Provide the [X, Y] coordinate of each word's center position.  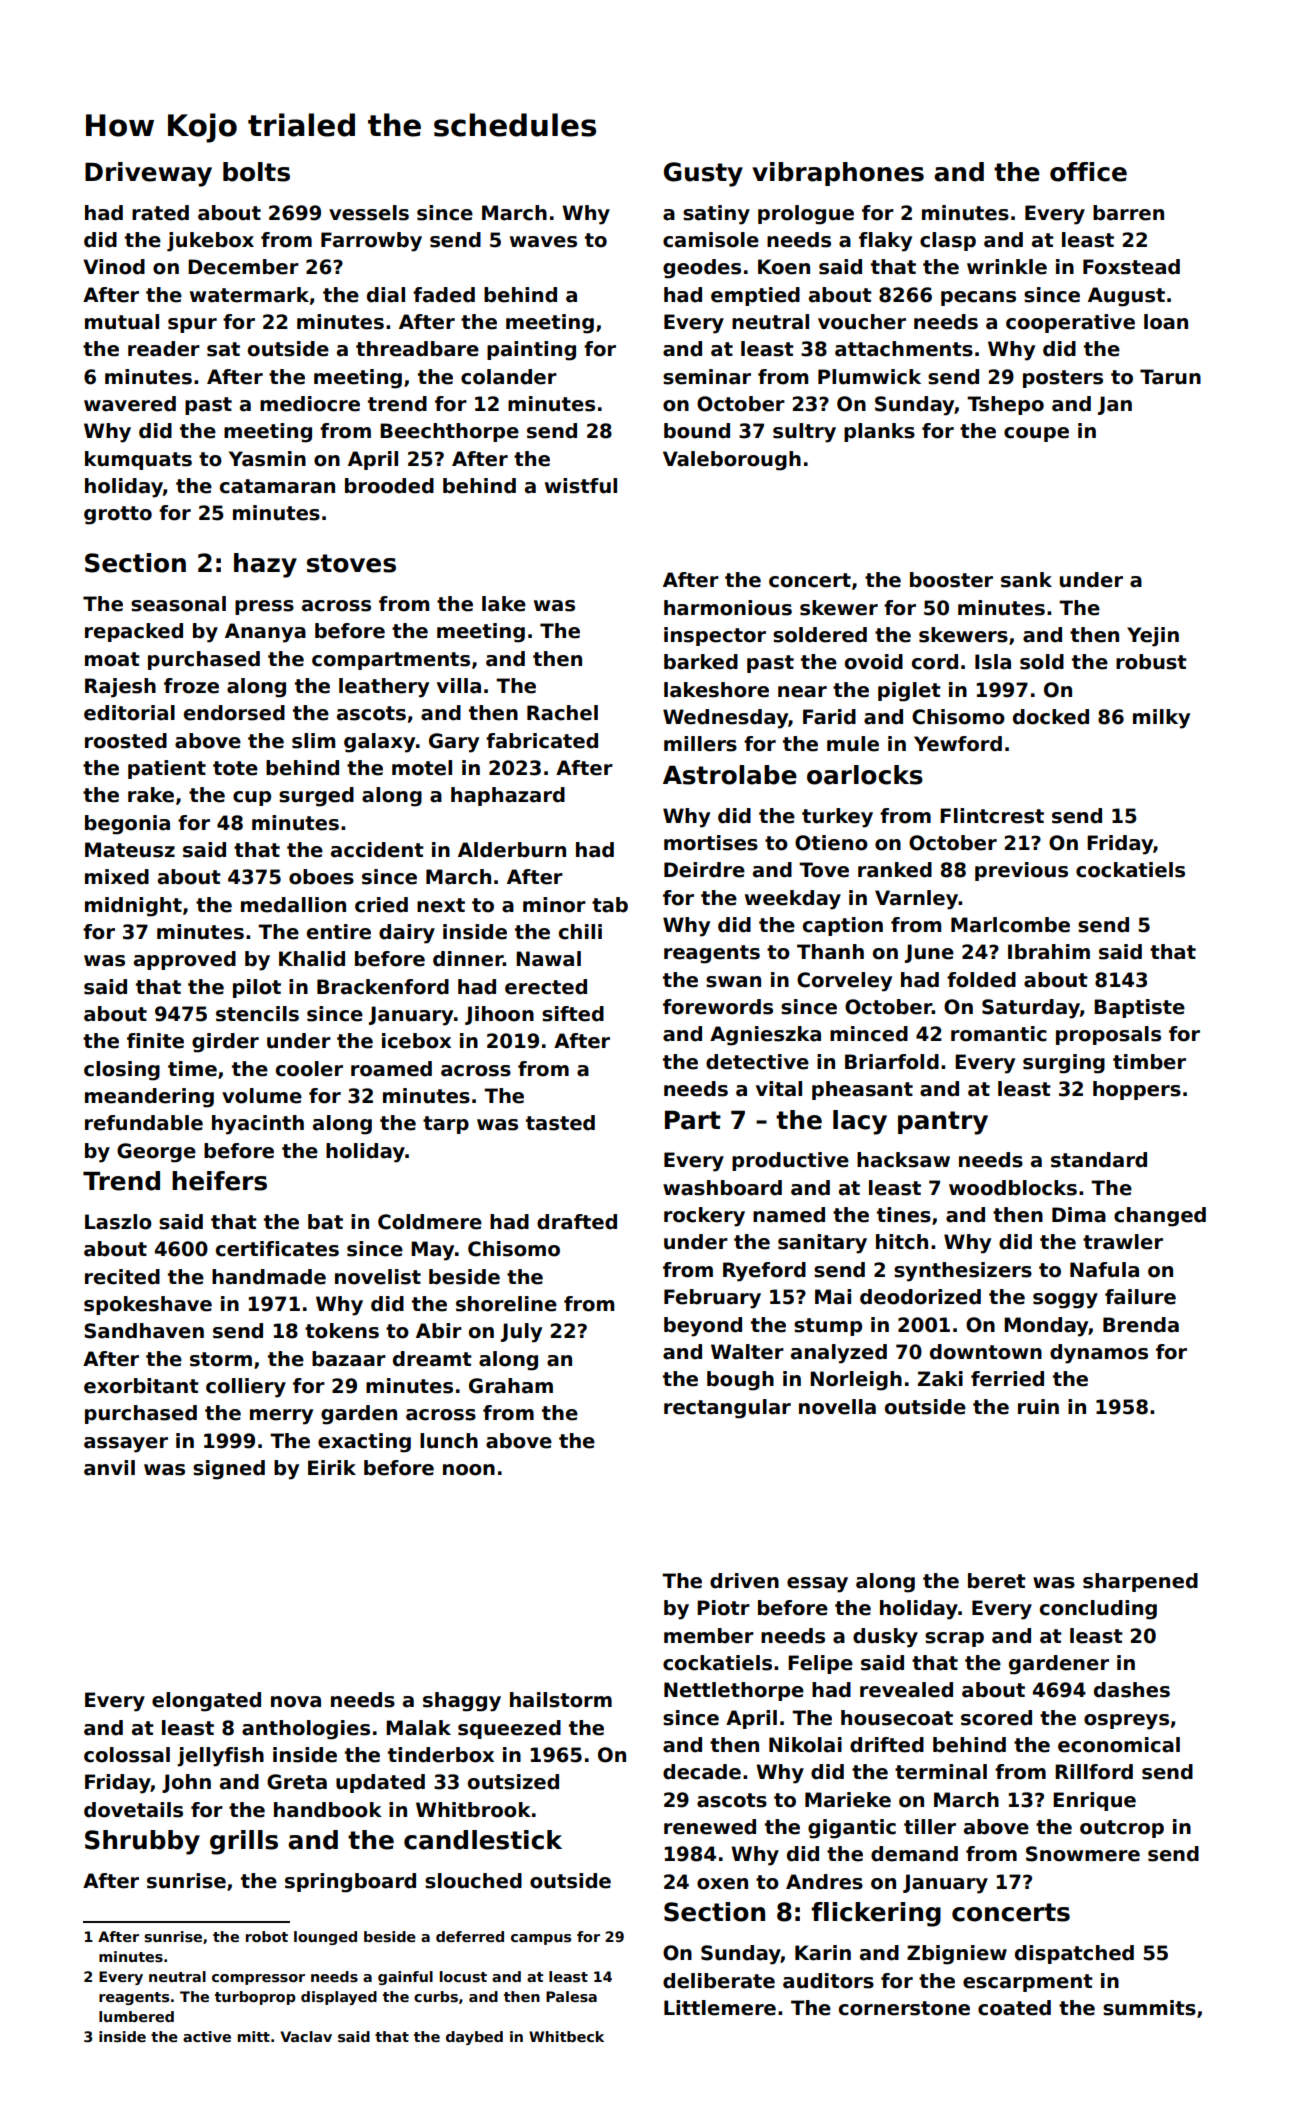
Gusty [703, 174]
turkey [837, 818]
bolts [256, 172]
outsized [513, 1782]
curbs [436, 1996]
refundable [144, 1123]
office [1088, 172]
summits [1149, 2008]
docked [1051, 717]
